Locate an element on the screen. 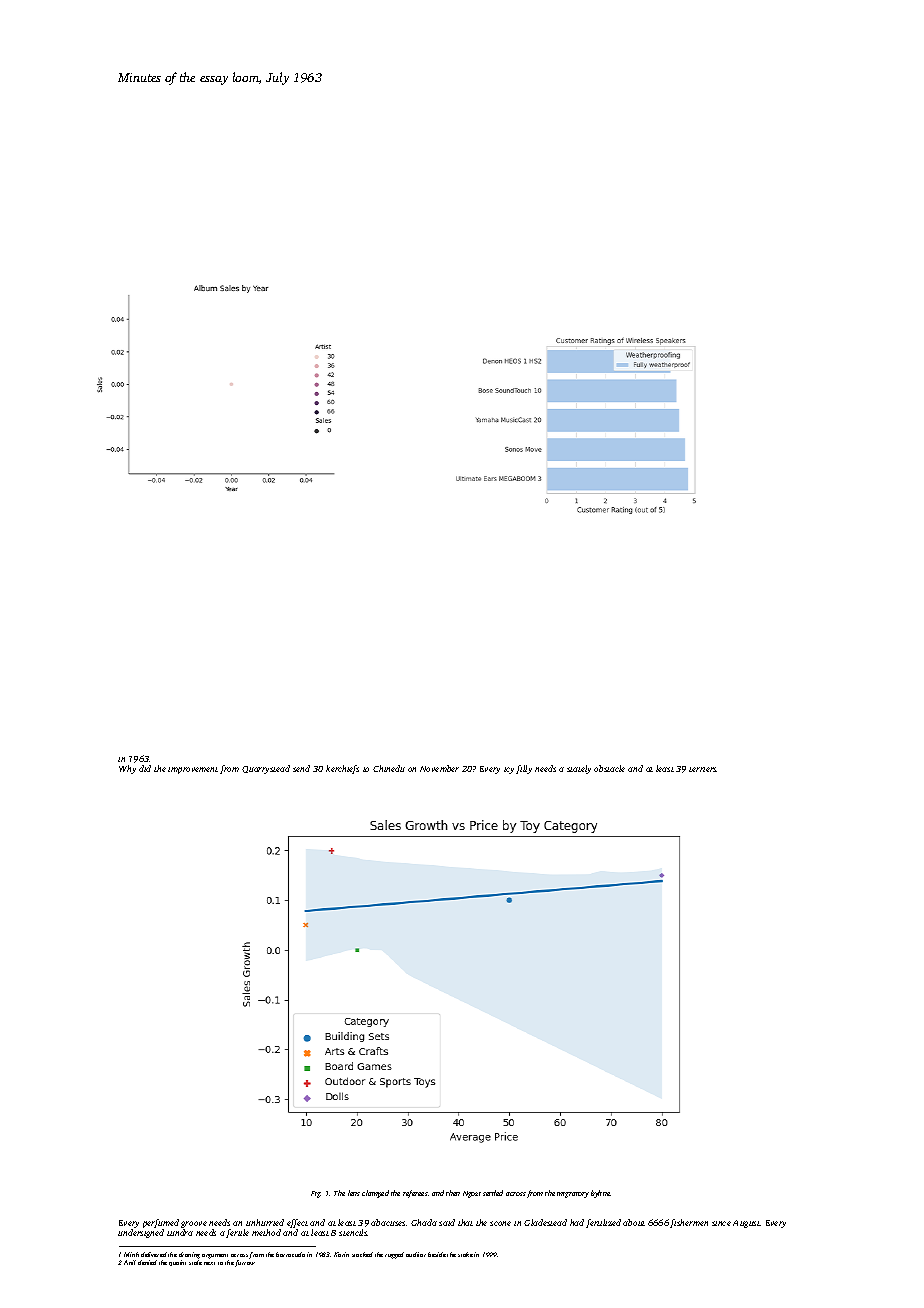  send is located at coordinates (301, 768).
